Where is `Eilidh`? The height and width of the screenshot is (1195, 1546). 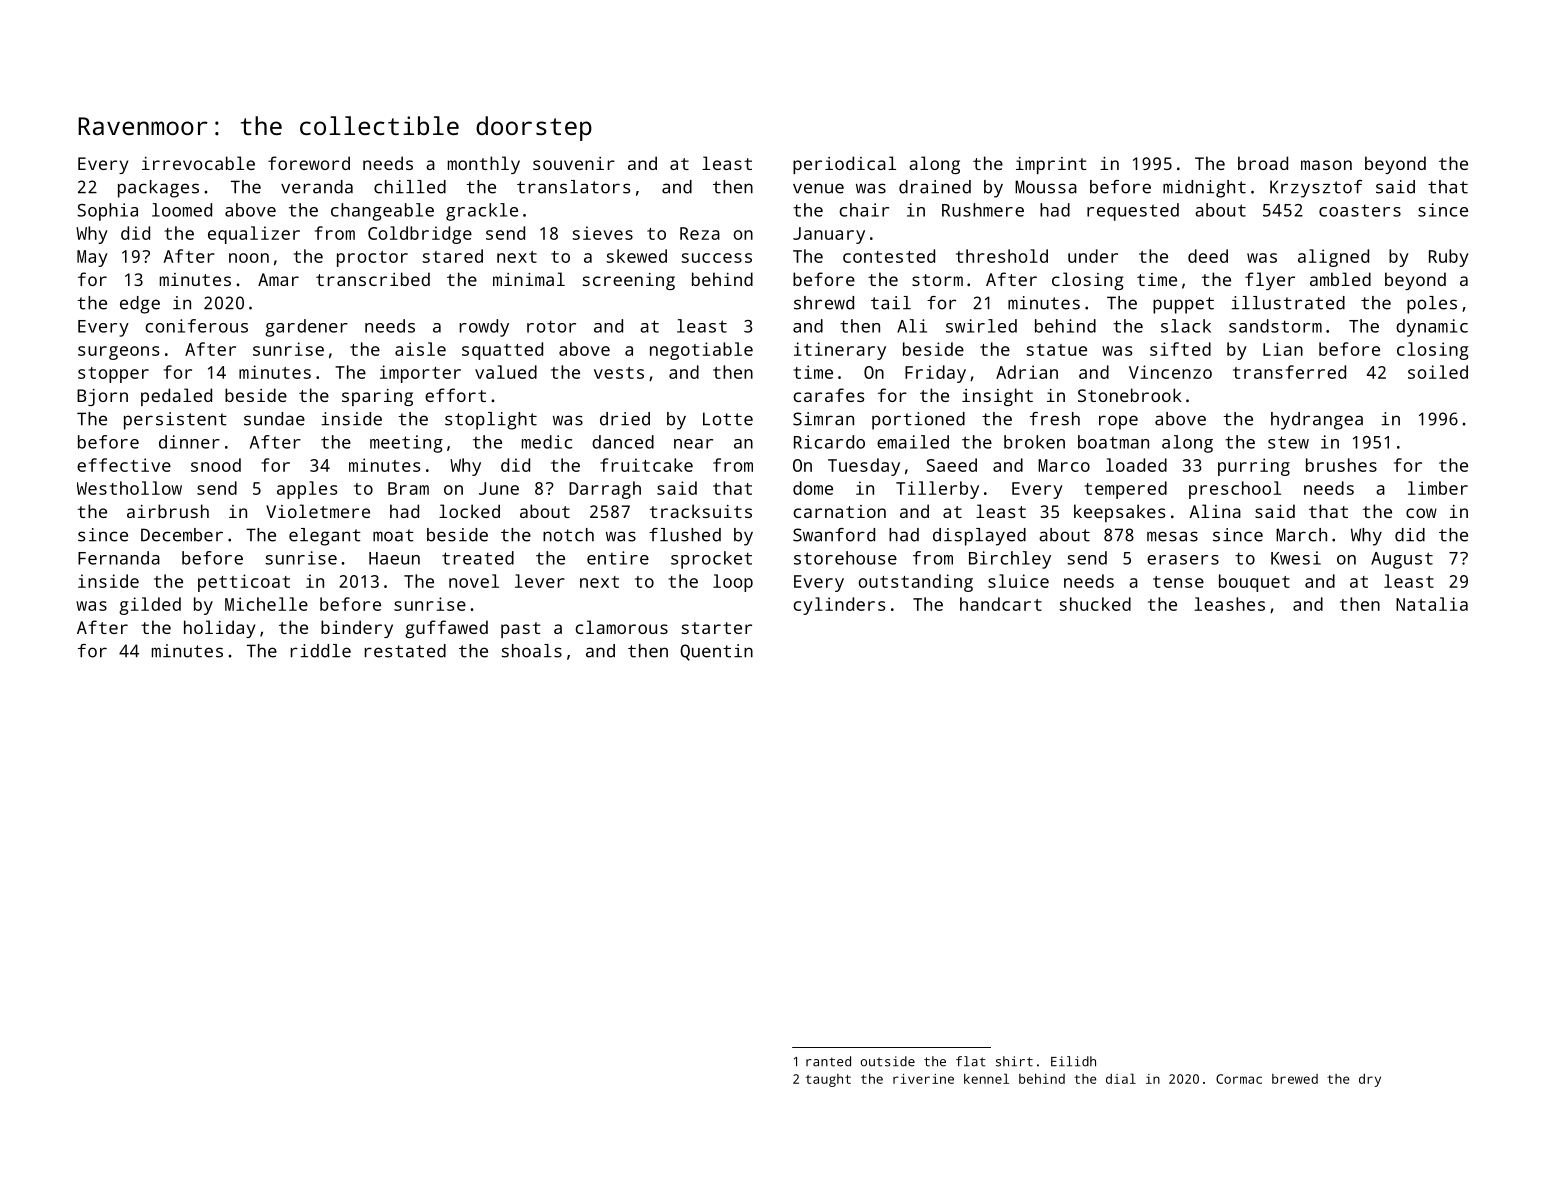 Eilidh is located at coordinates (1073, 1061).
